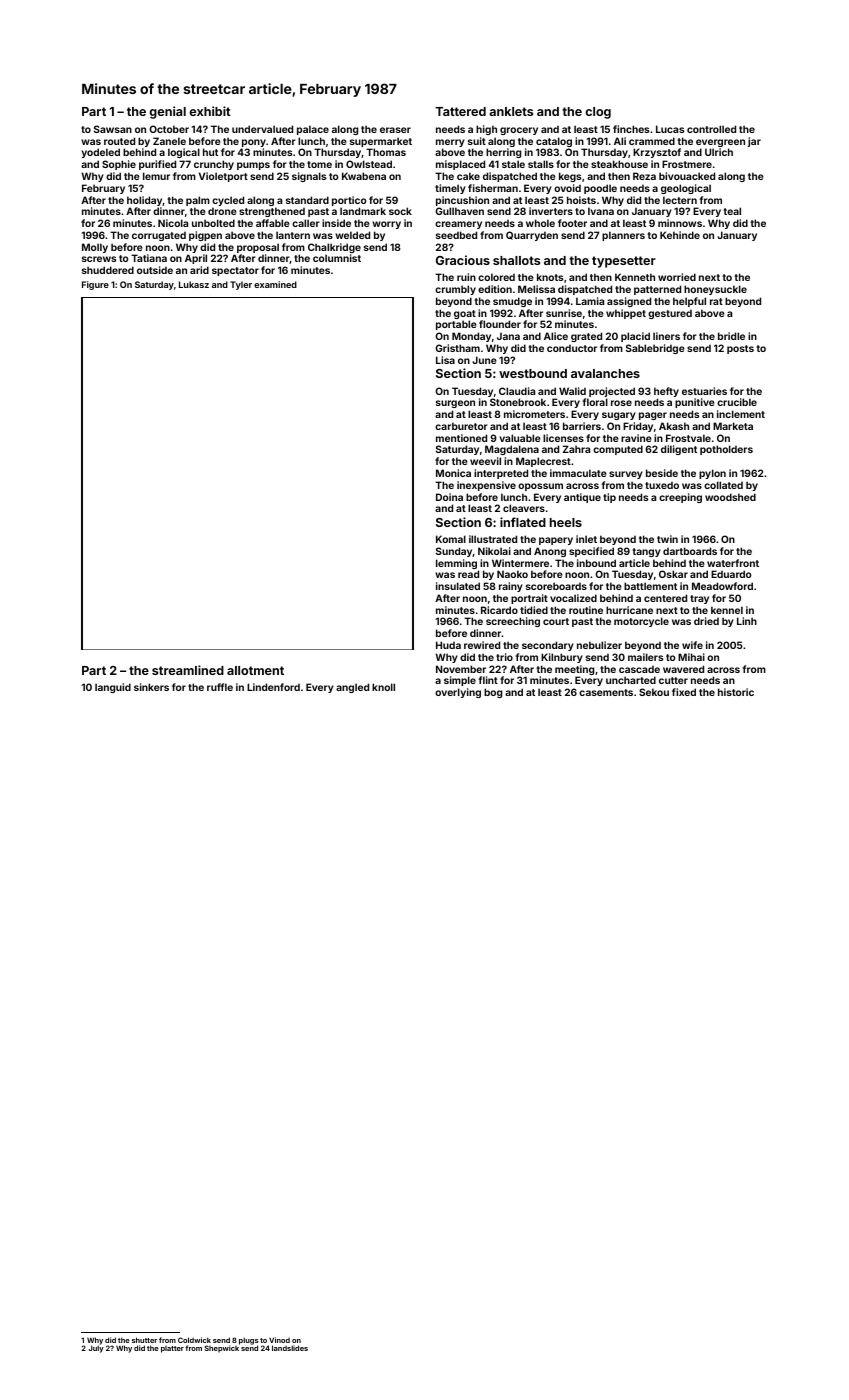 The height and width of the image is (1400, 849). What do you see at coordinates (290, 1348) in the image?
I see `landslides` at bounding box center [290, 1348].
